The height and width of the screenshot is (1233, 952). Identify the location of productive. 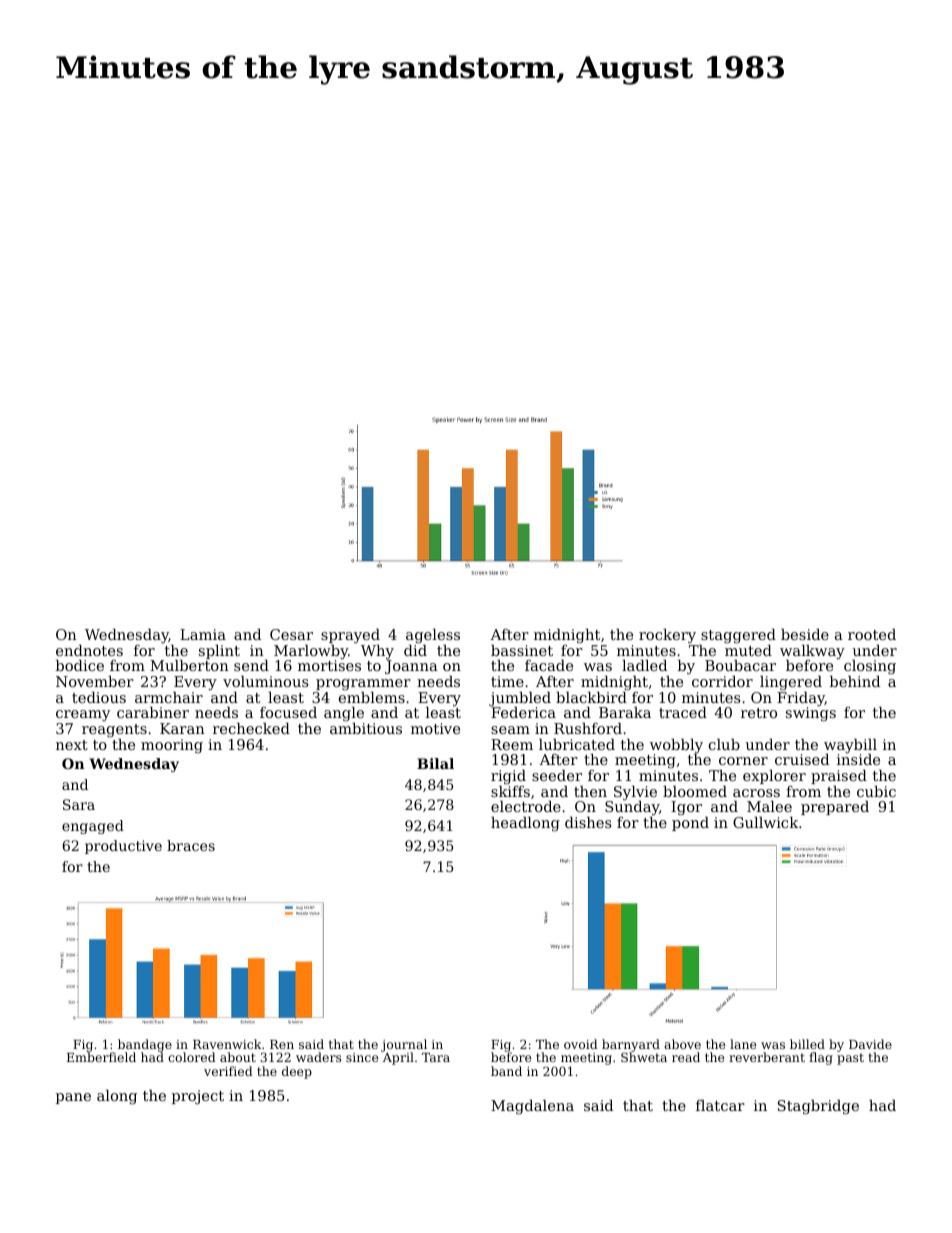
(123, 847).
